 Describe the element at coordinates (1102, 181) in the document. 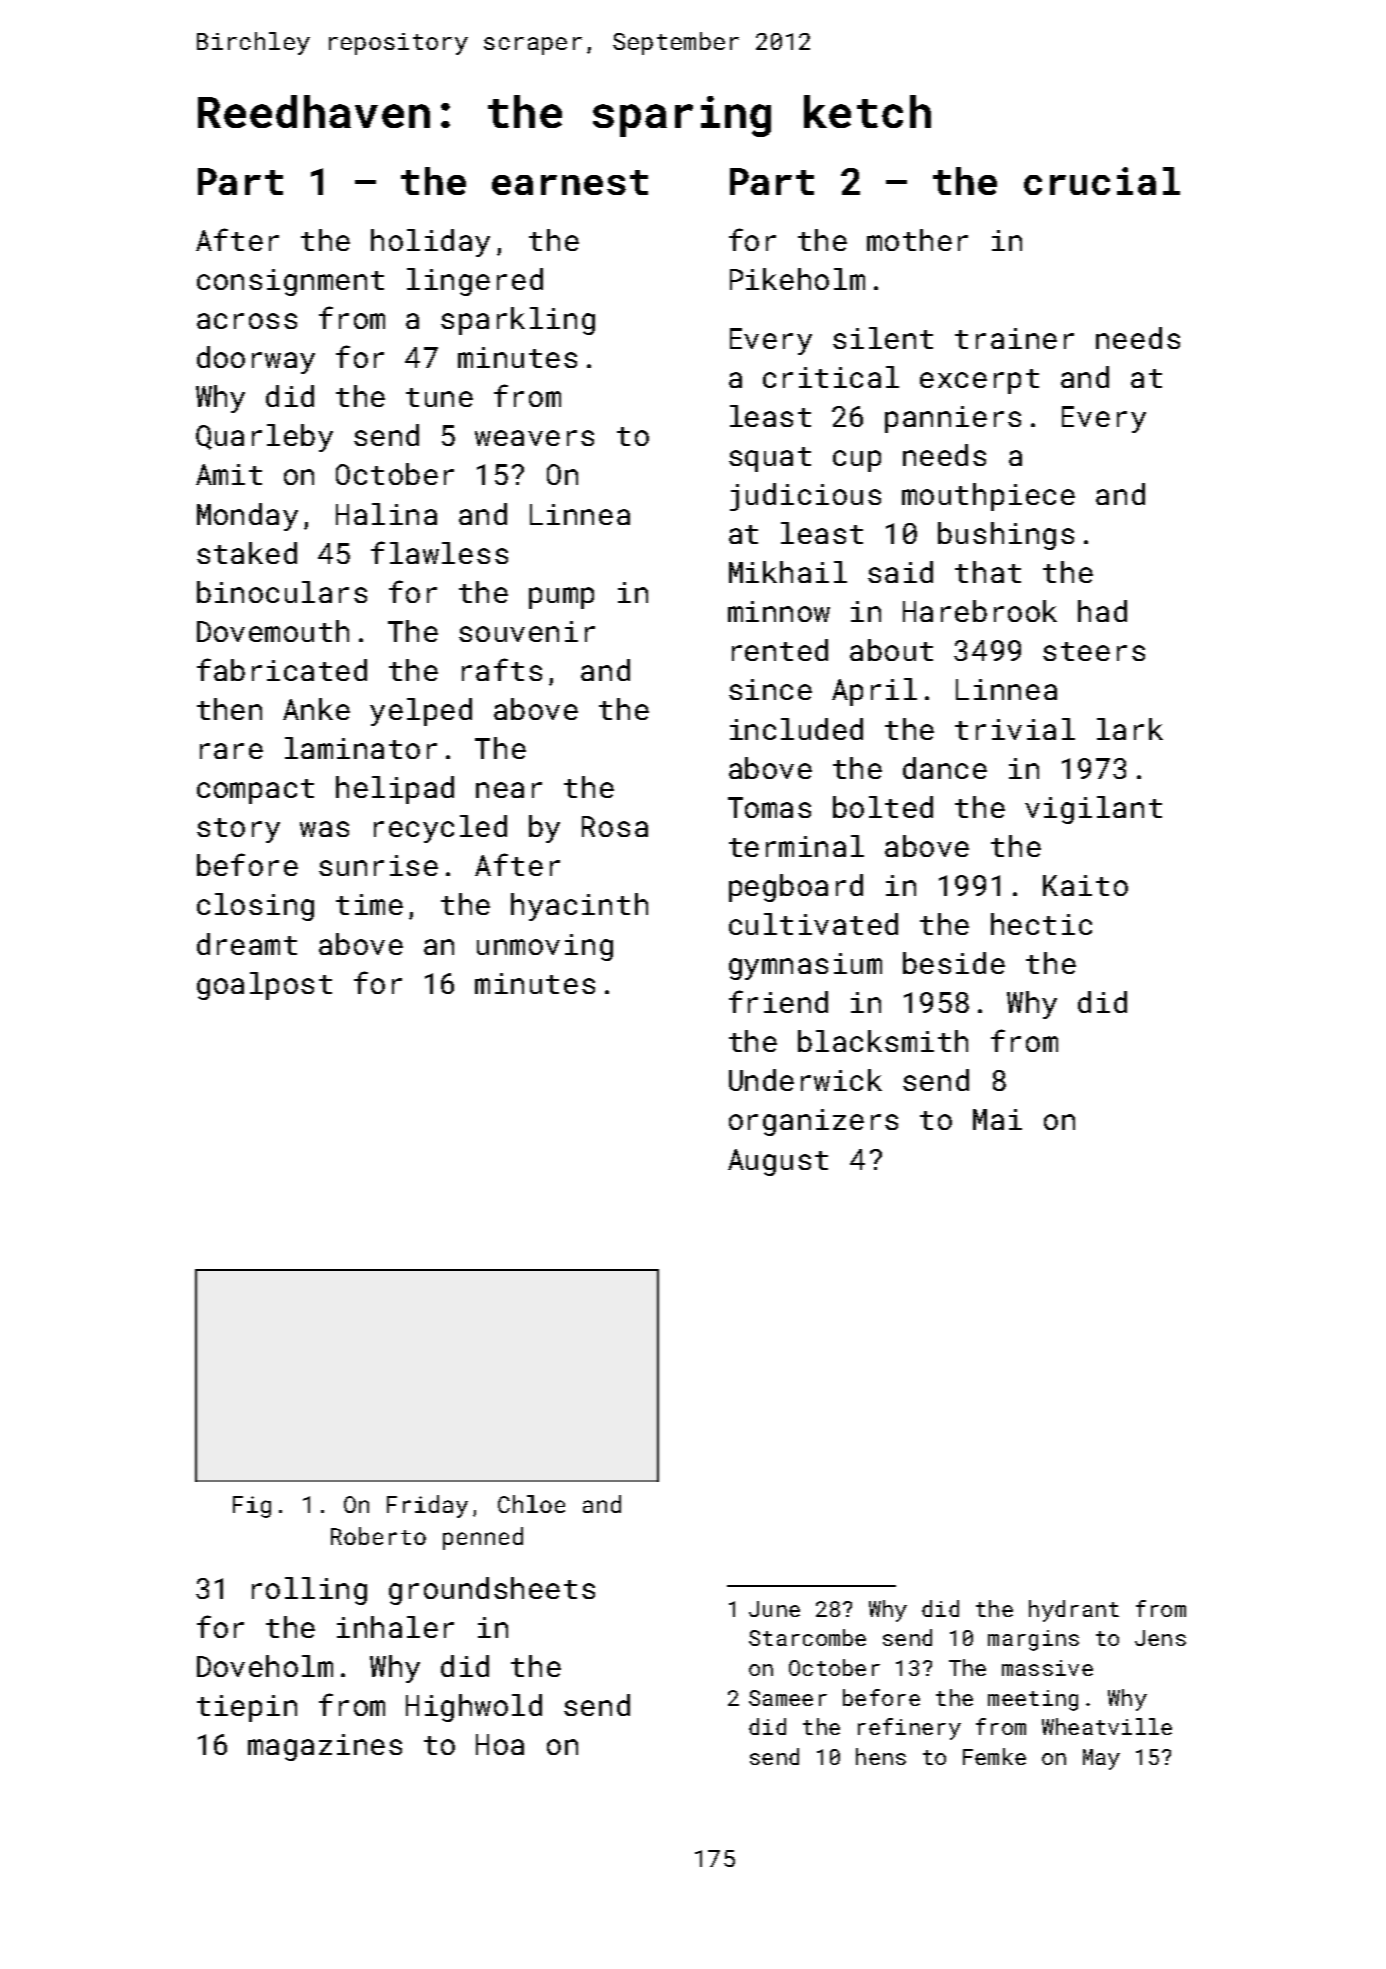

I see `crucial` at that location.
